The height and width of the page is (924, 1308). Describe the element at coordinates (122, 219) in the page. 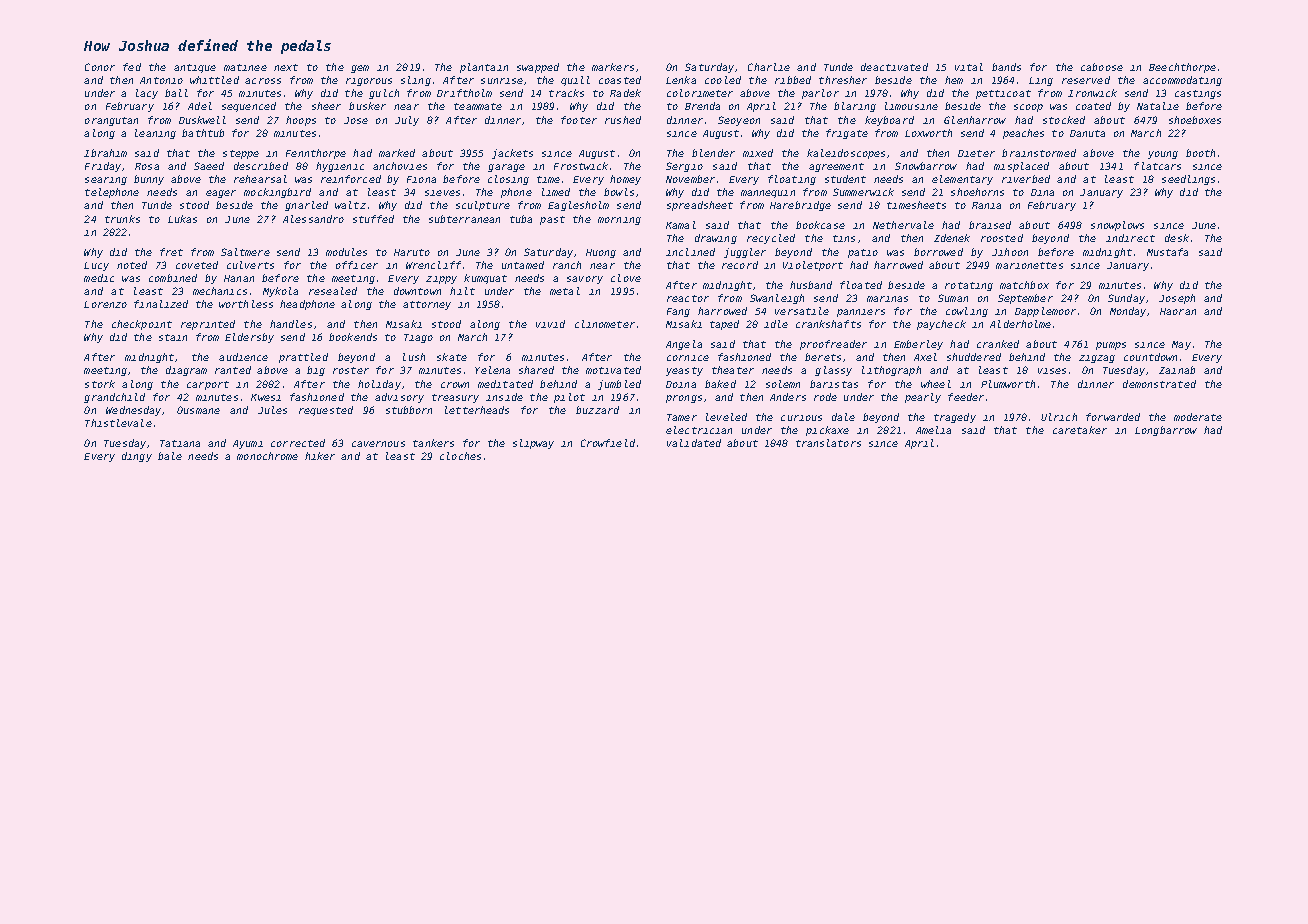

I see `trunks` at that location.
